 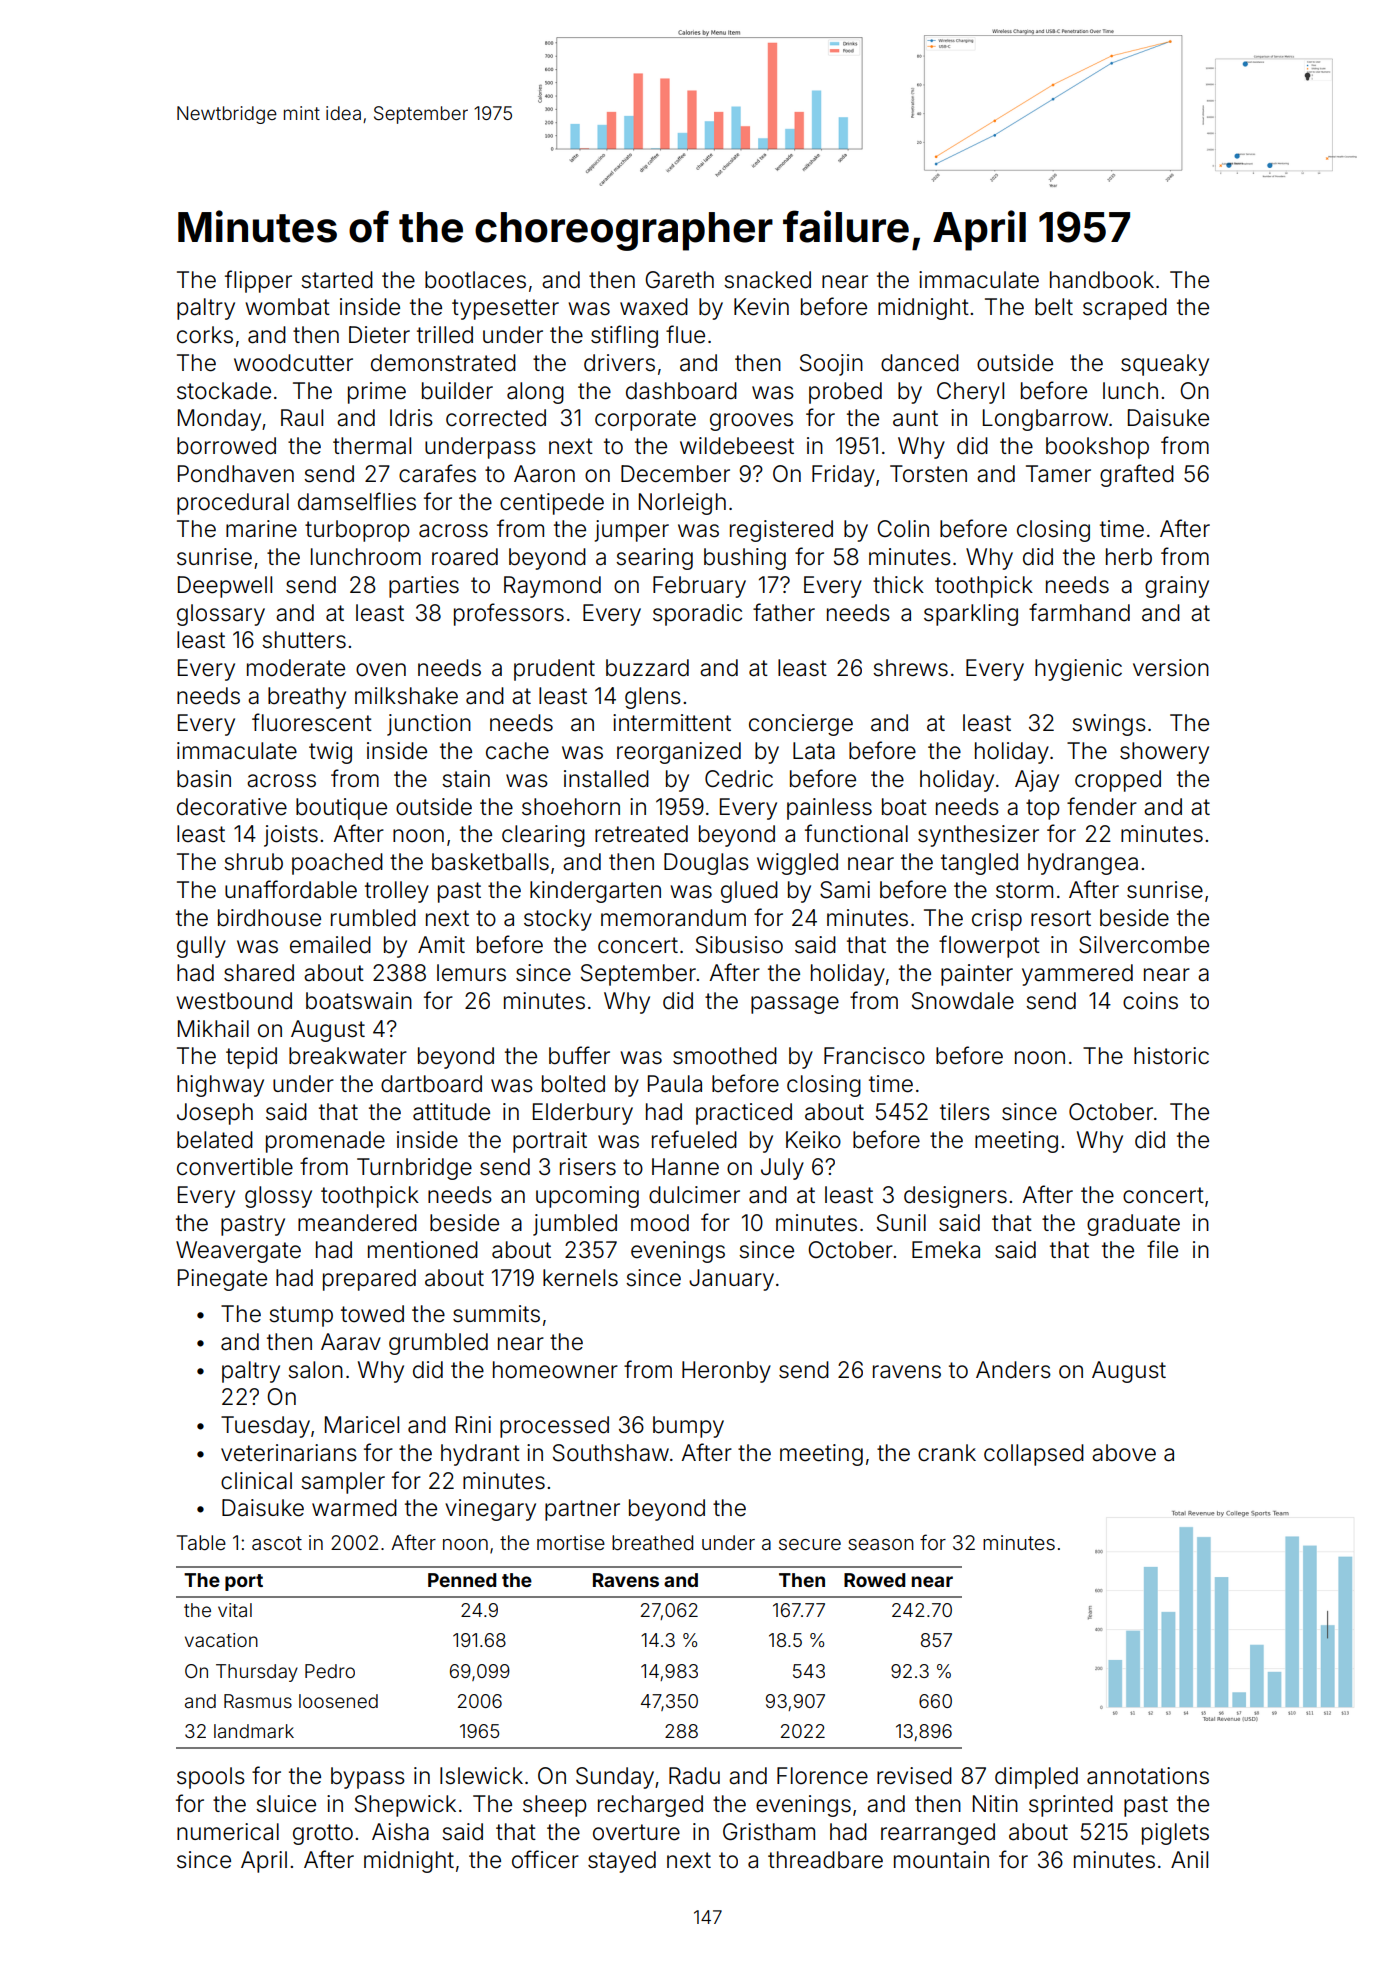 What do you see at coordinates (575, 1225) in the image?
I see `jumbled` at bounding box center [575, 1225].
